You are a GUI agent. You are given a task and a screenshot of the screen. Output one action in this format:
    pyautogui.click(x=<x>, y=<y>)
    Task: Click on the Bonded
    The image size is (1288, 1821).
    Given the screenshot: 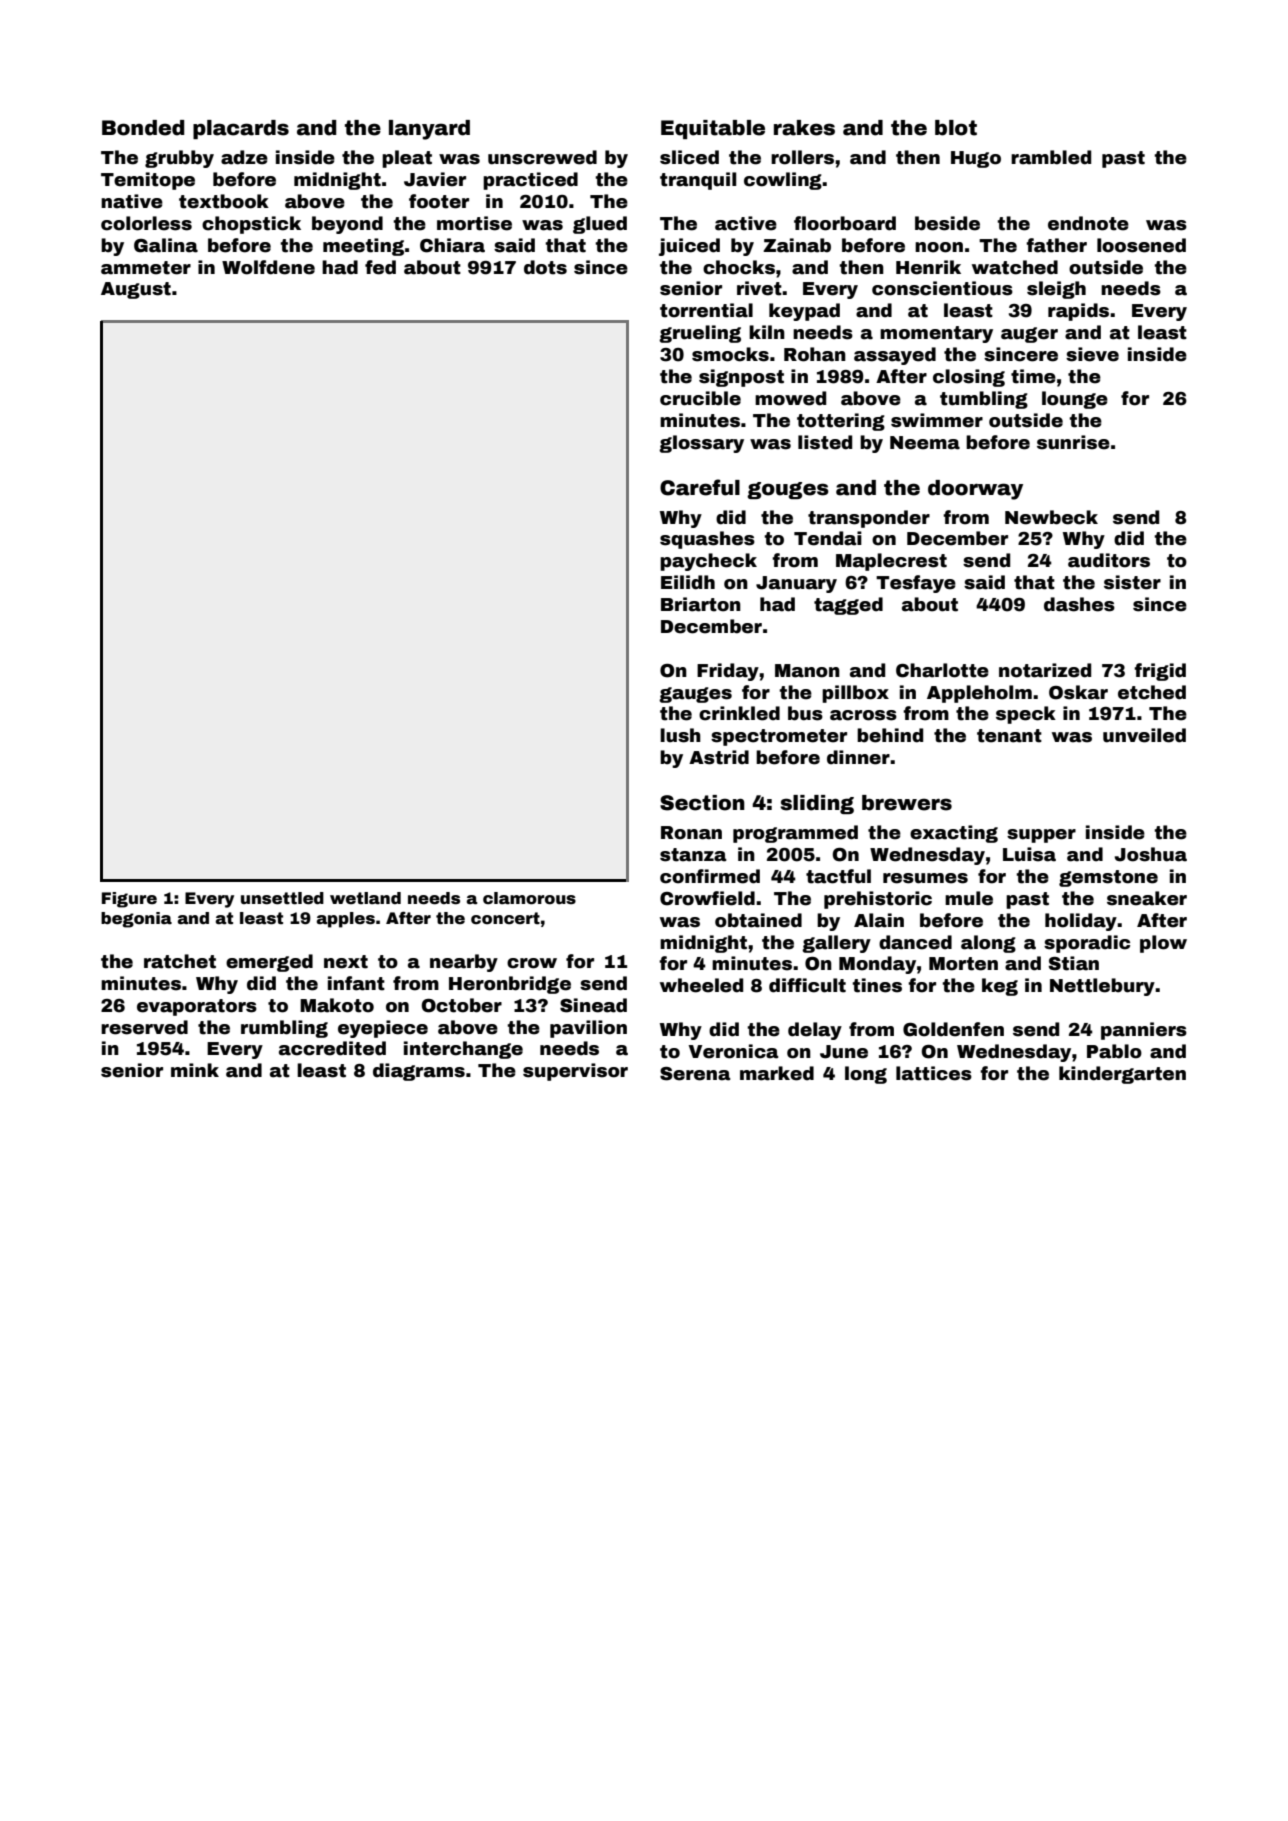 What is the action you would take?
    pyautogui.click(x=143, y=128)
